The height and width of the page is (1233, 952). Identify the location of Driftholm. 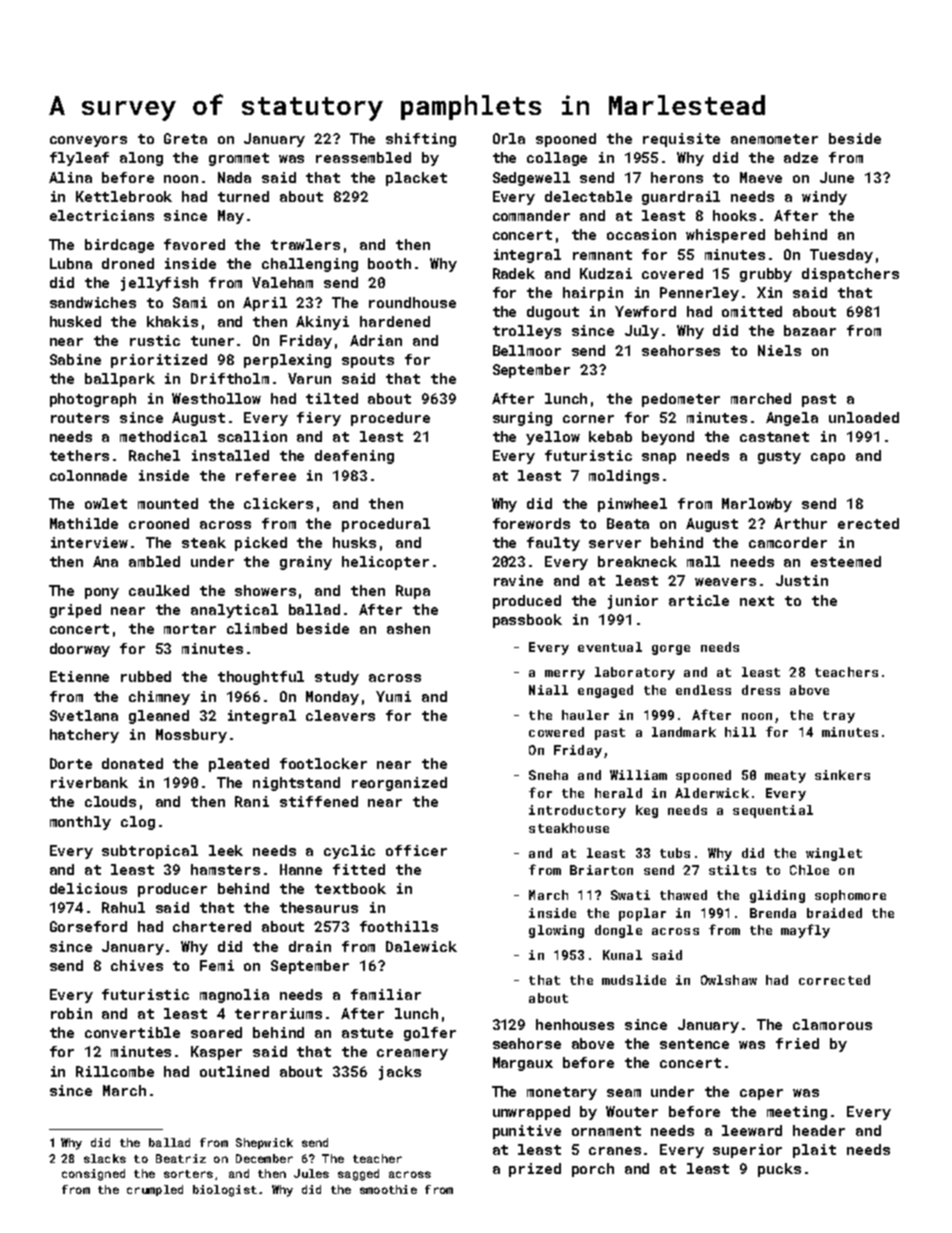
(230, 378).
